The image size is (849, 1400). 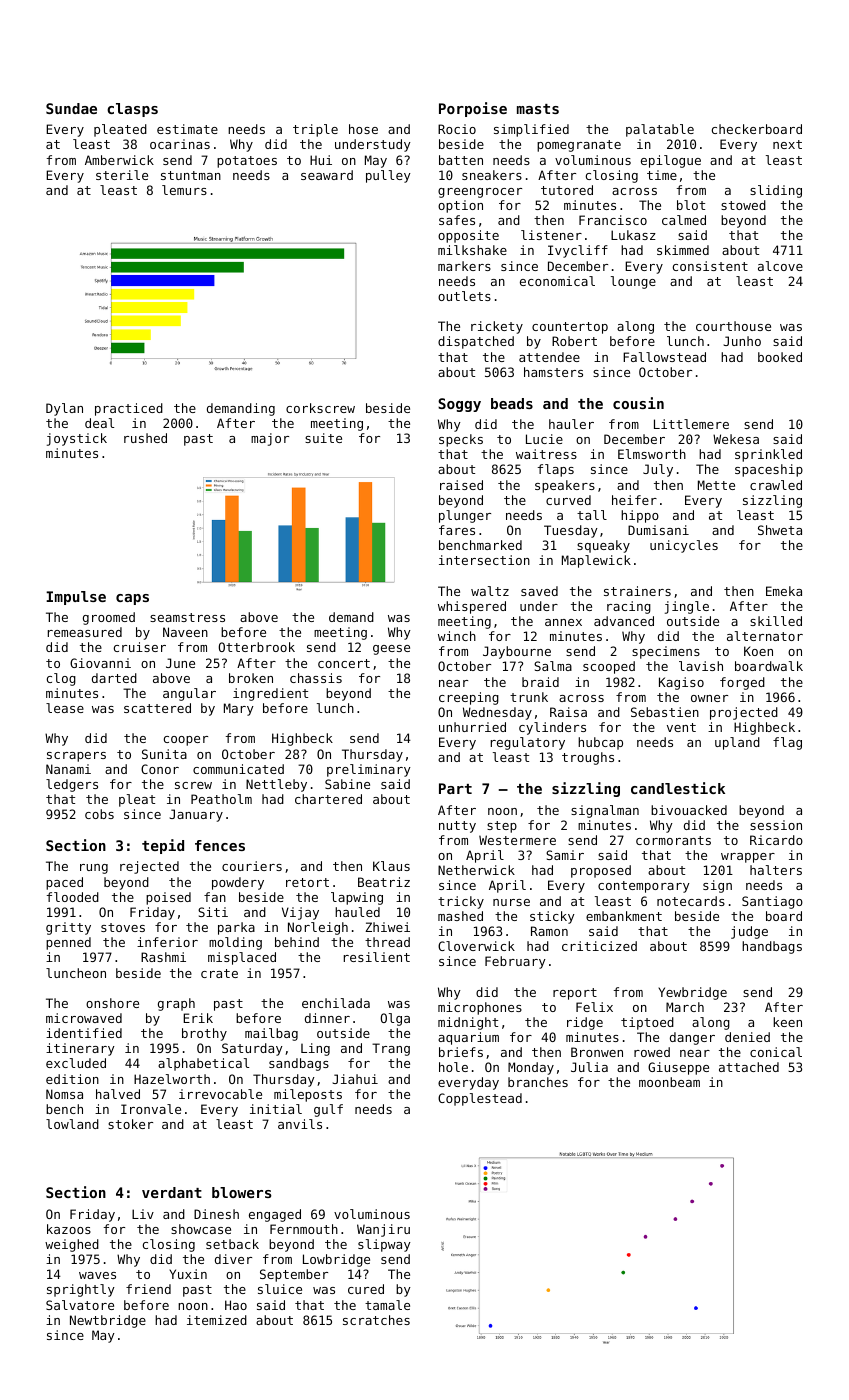 What do you see at coordinates (460, 206) in the screenshot?
I see `option` at bounding box center [460, 206].
